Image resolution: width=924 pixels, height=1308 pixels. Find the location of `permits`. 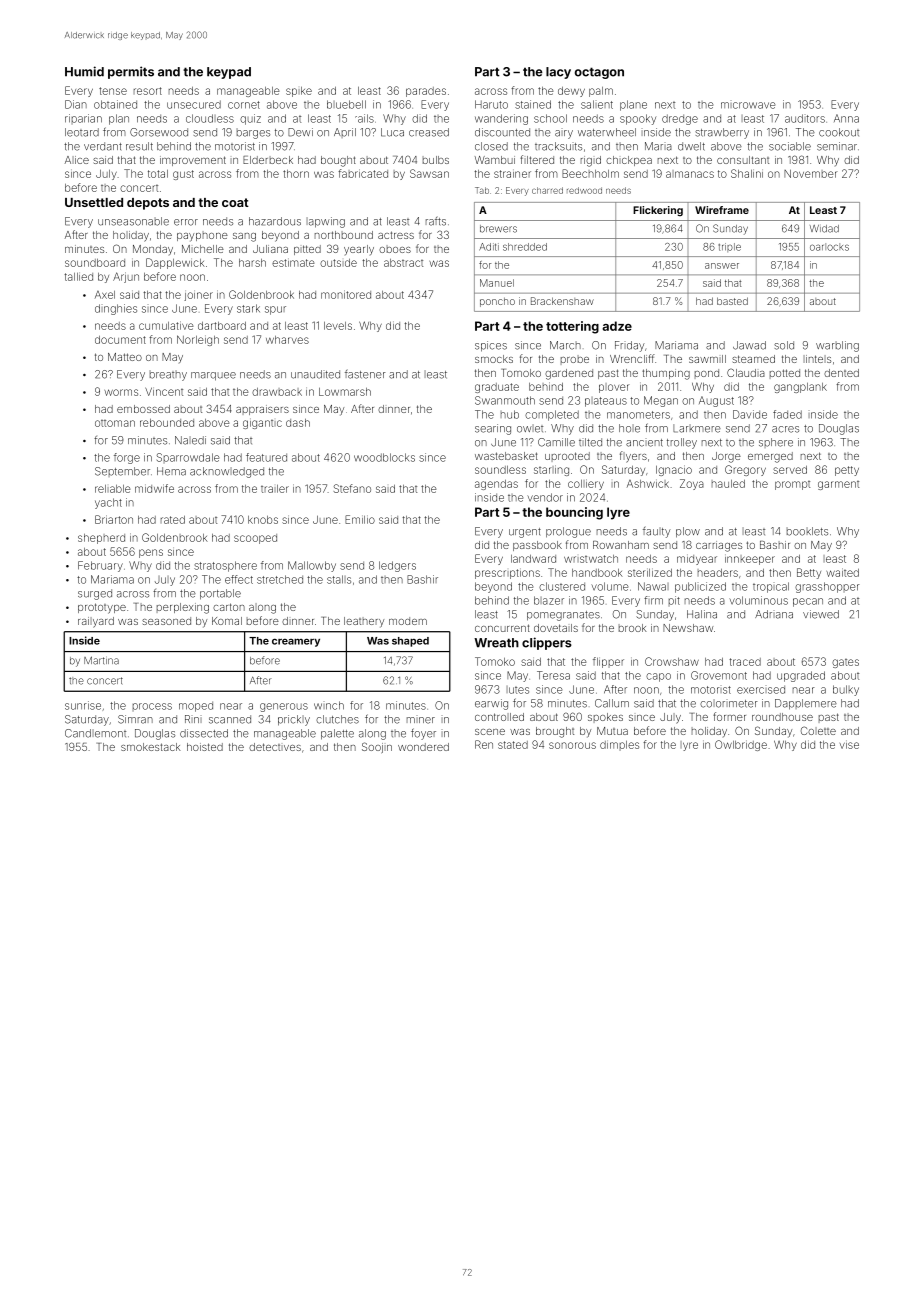

permits is located at coordinates (131, 72).
